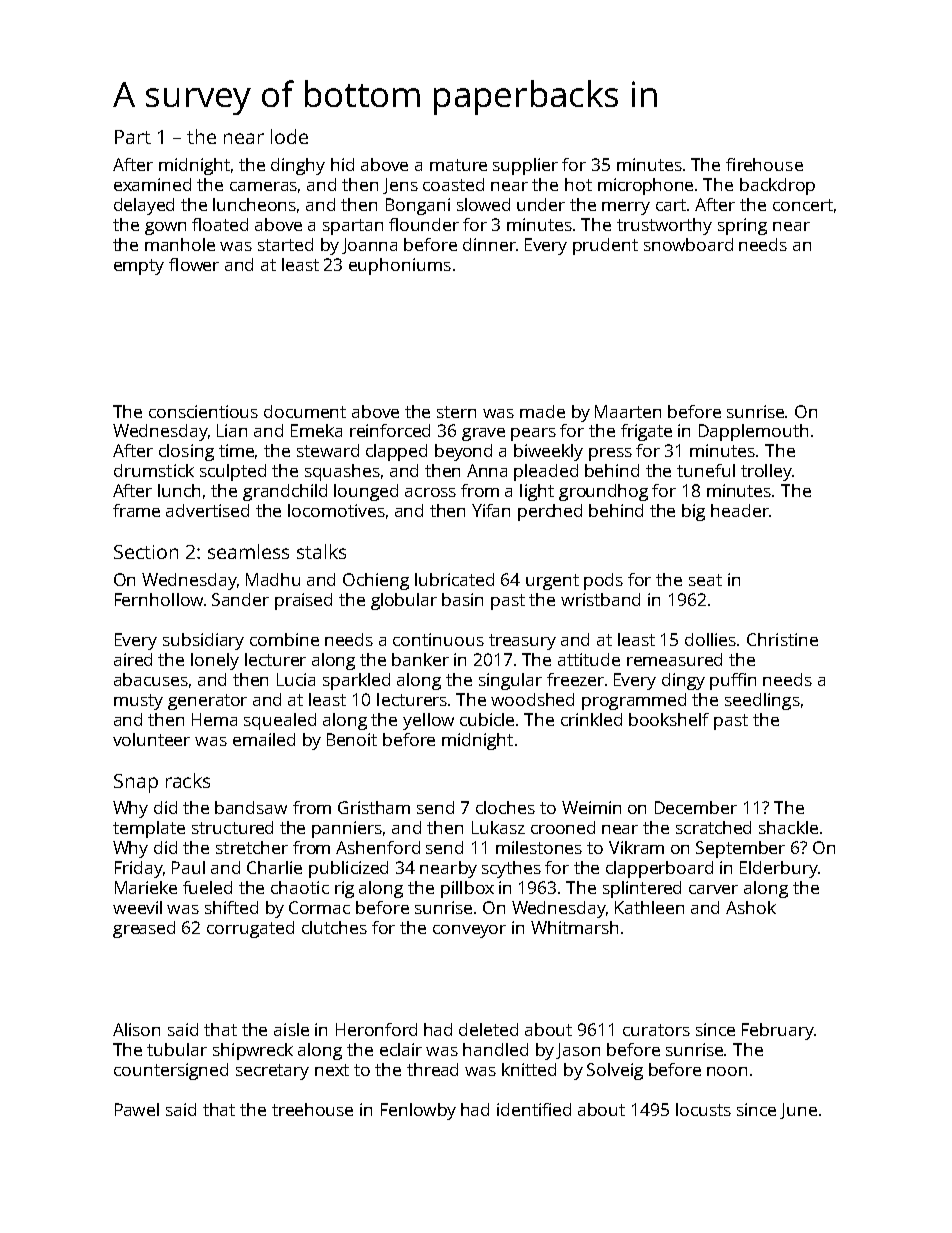  I want to click on Bongani, so click(418, 206).
